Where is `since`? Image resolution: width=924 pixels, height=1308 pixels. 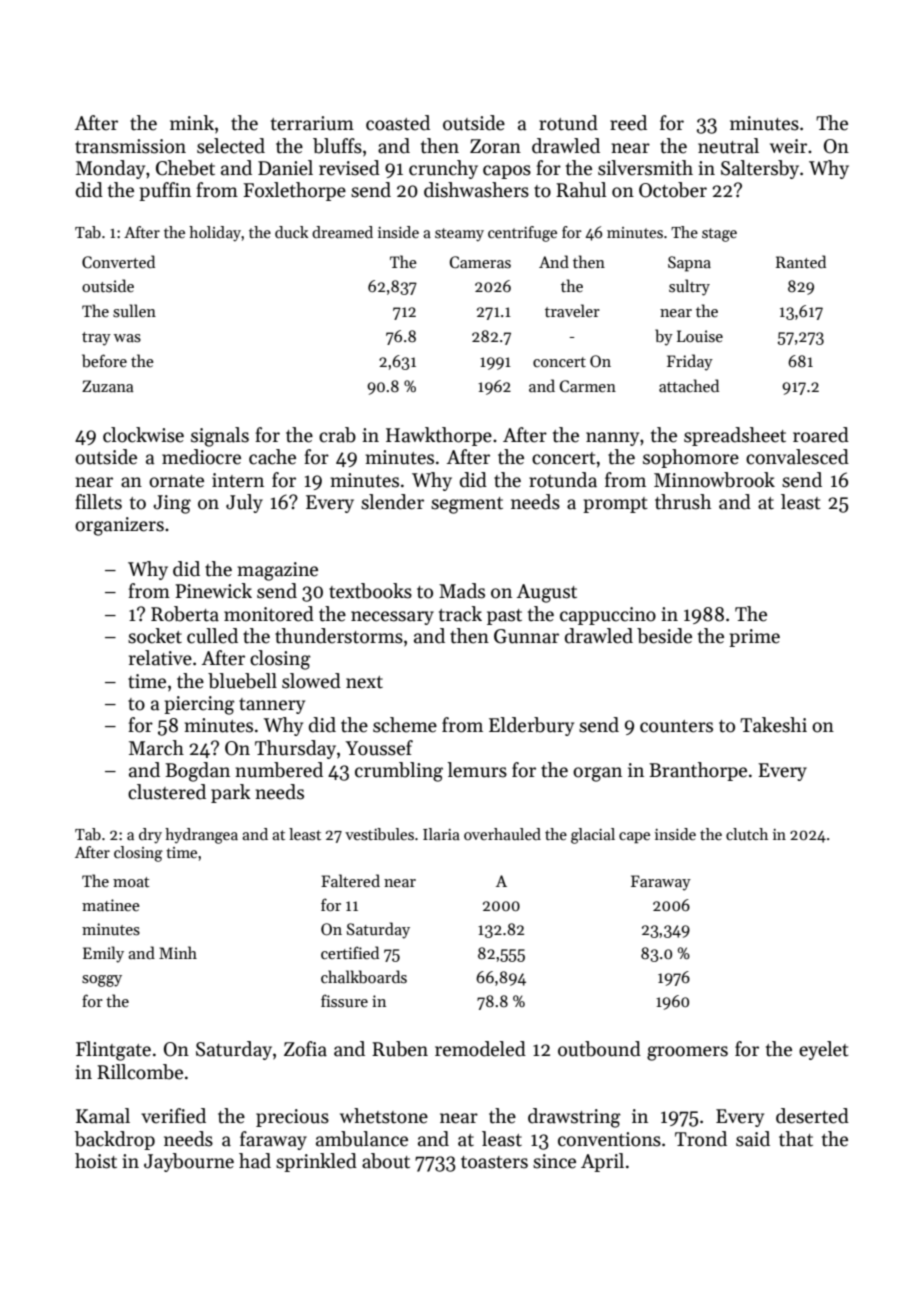 since is located at coordinates (554, 1161).
